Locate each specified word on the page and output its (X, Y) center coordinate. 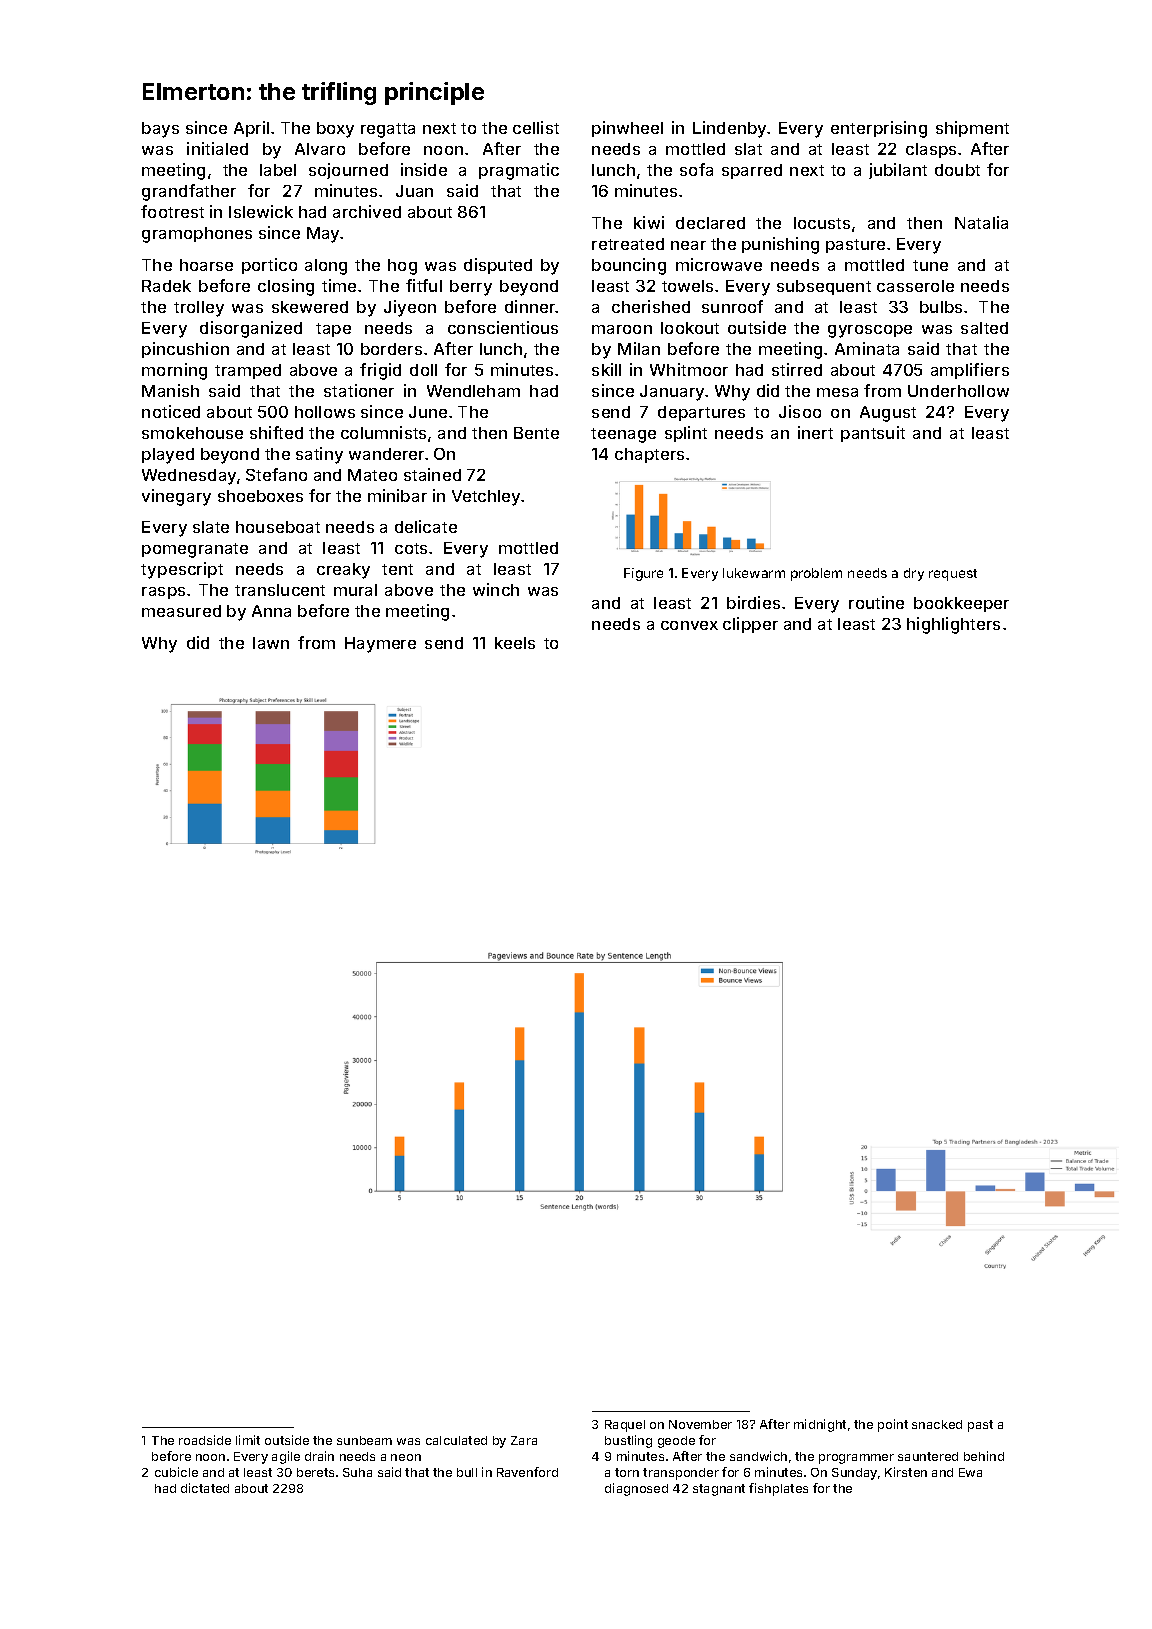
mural (355, 590)
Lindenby (729, 129)
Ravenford (527, 1472)
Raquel (625, 1426)
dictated (205, 1488)
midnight (820, 1425)
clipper (750, 625)
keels (515, 643)
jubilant (898, 171)
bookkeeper (961, 604)
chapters (649, 455)
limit (248, 1440)
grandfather (189, 192)
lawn (271, 643)
